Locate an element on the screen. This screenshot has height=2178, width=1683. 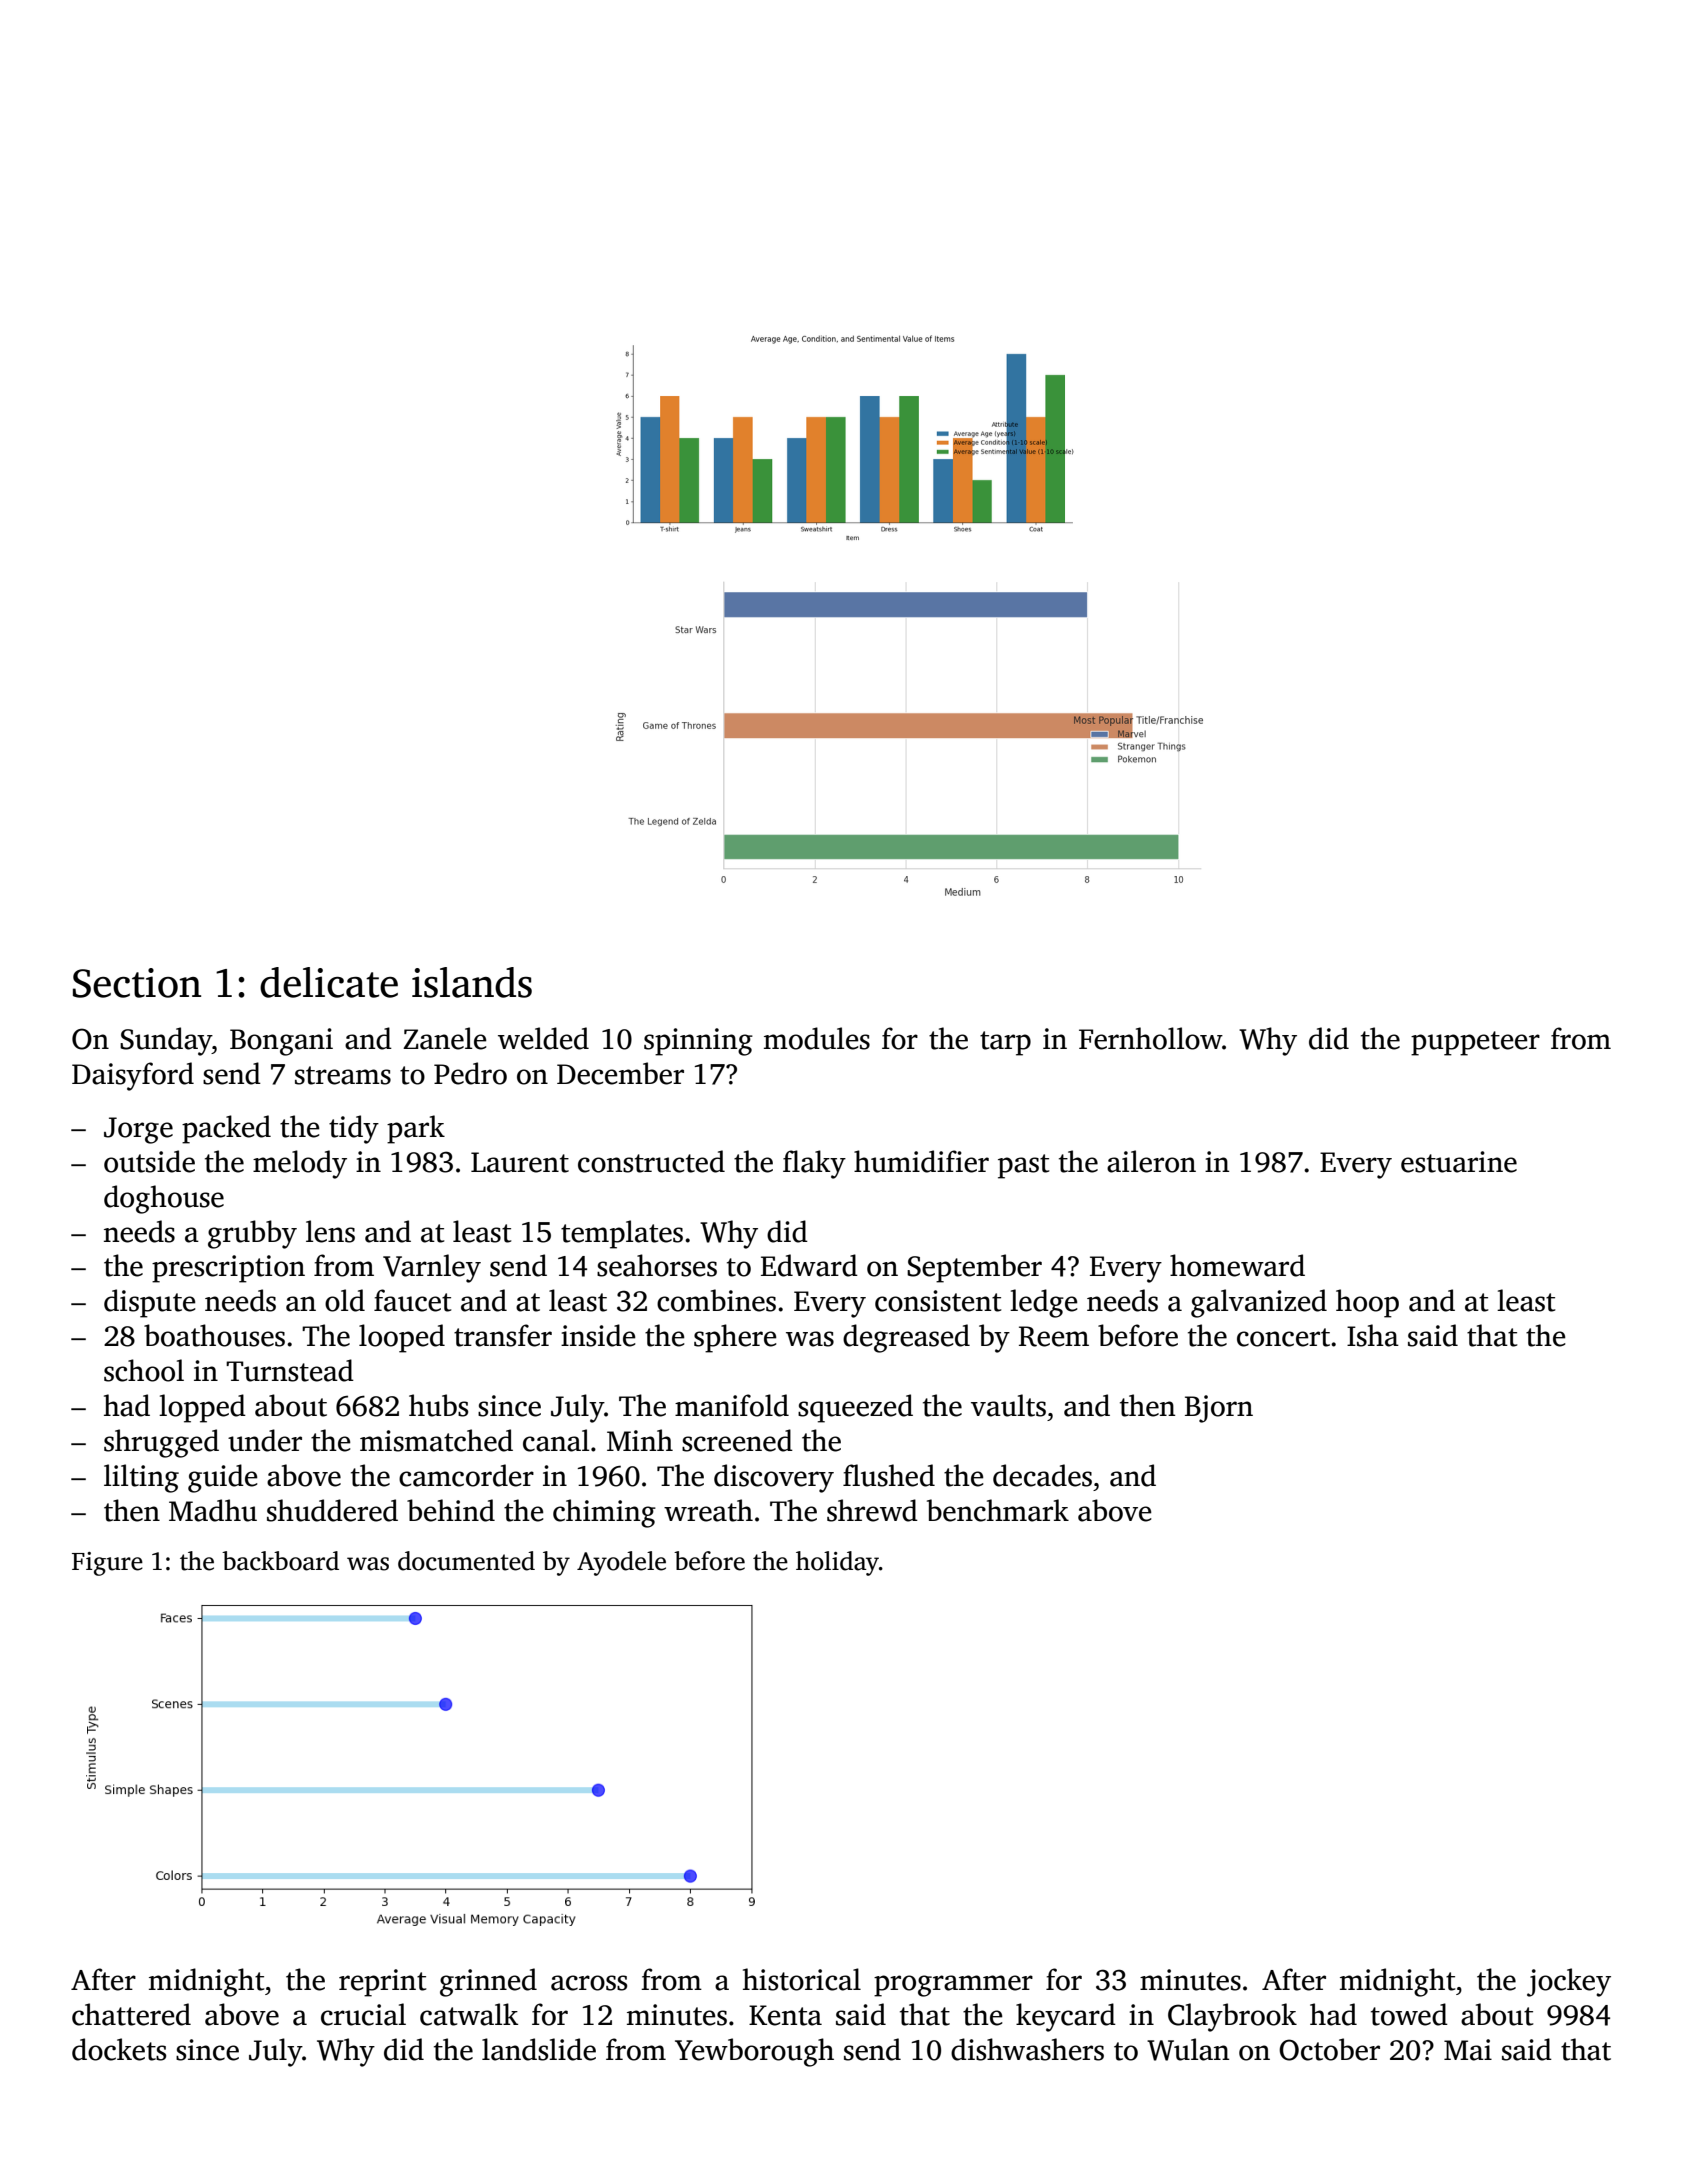
reprint is located at coordinates (382, 1983).
